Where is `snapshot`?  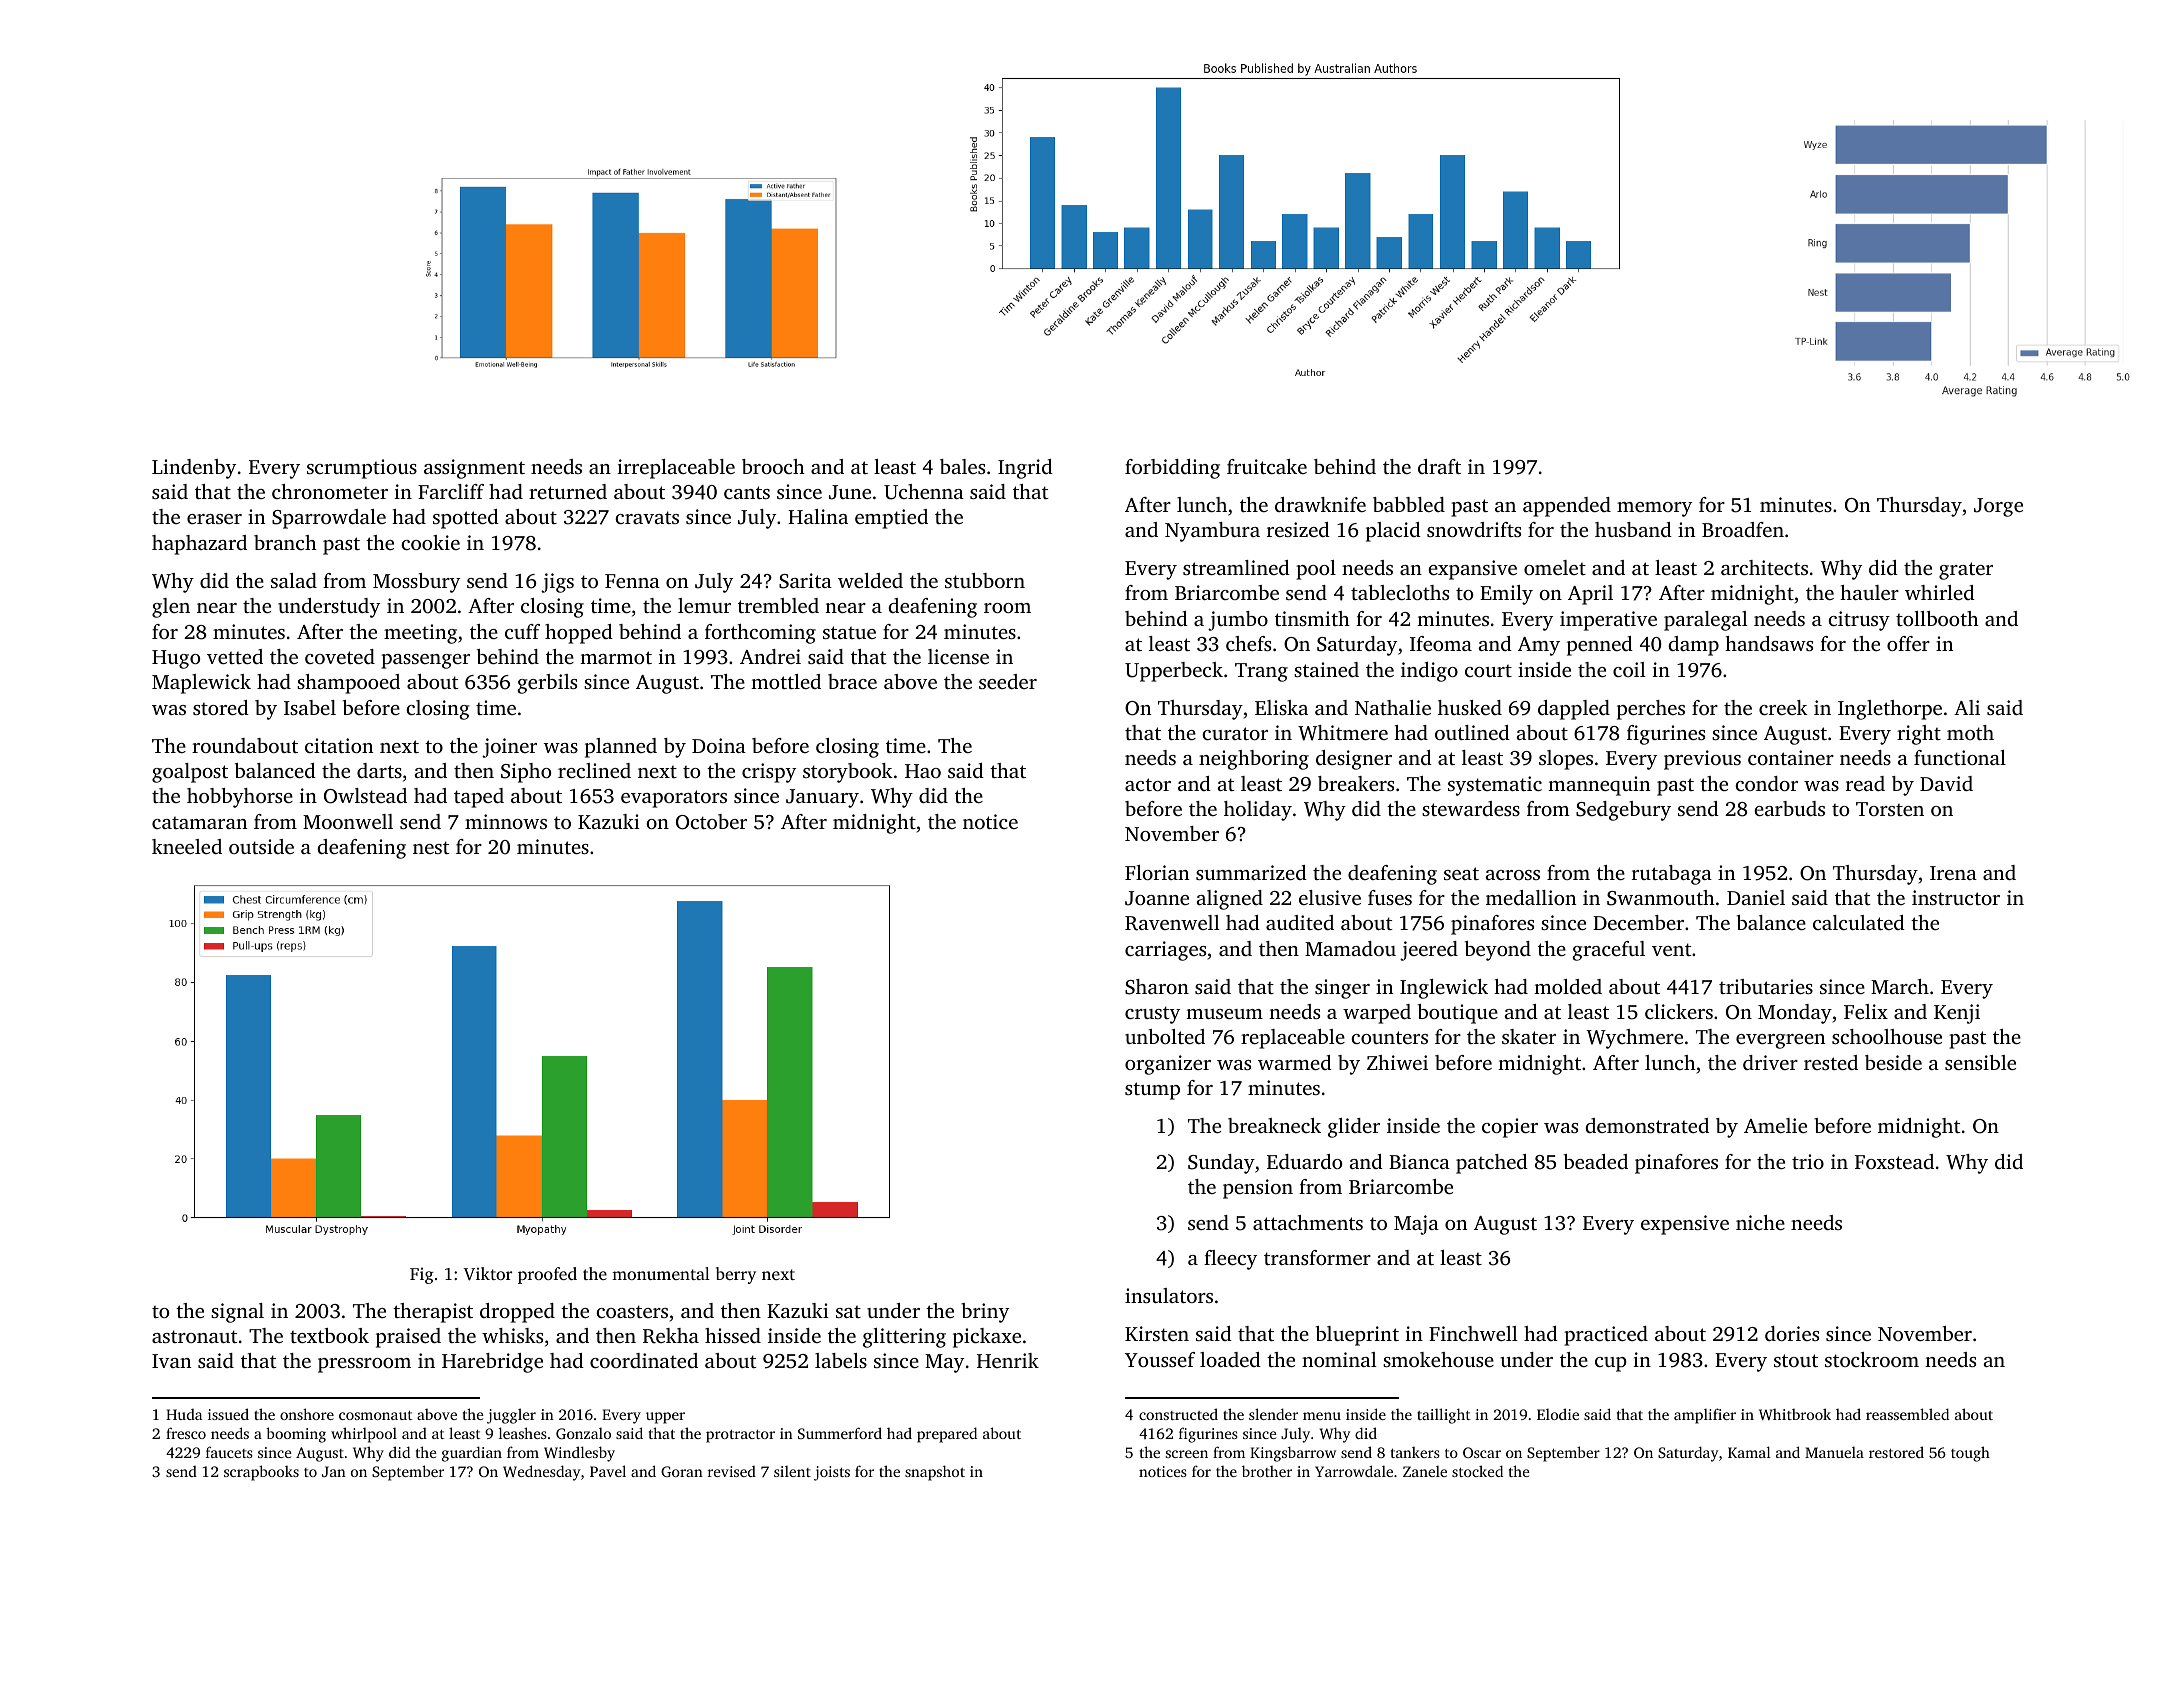 snapshot is located at coordinates (935, 1473).
